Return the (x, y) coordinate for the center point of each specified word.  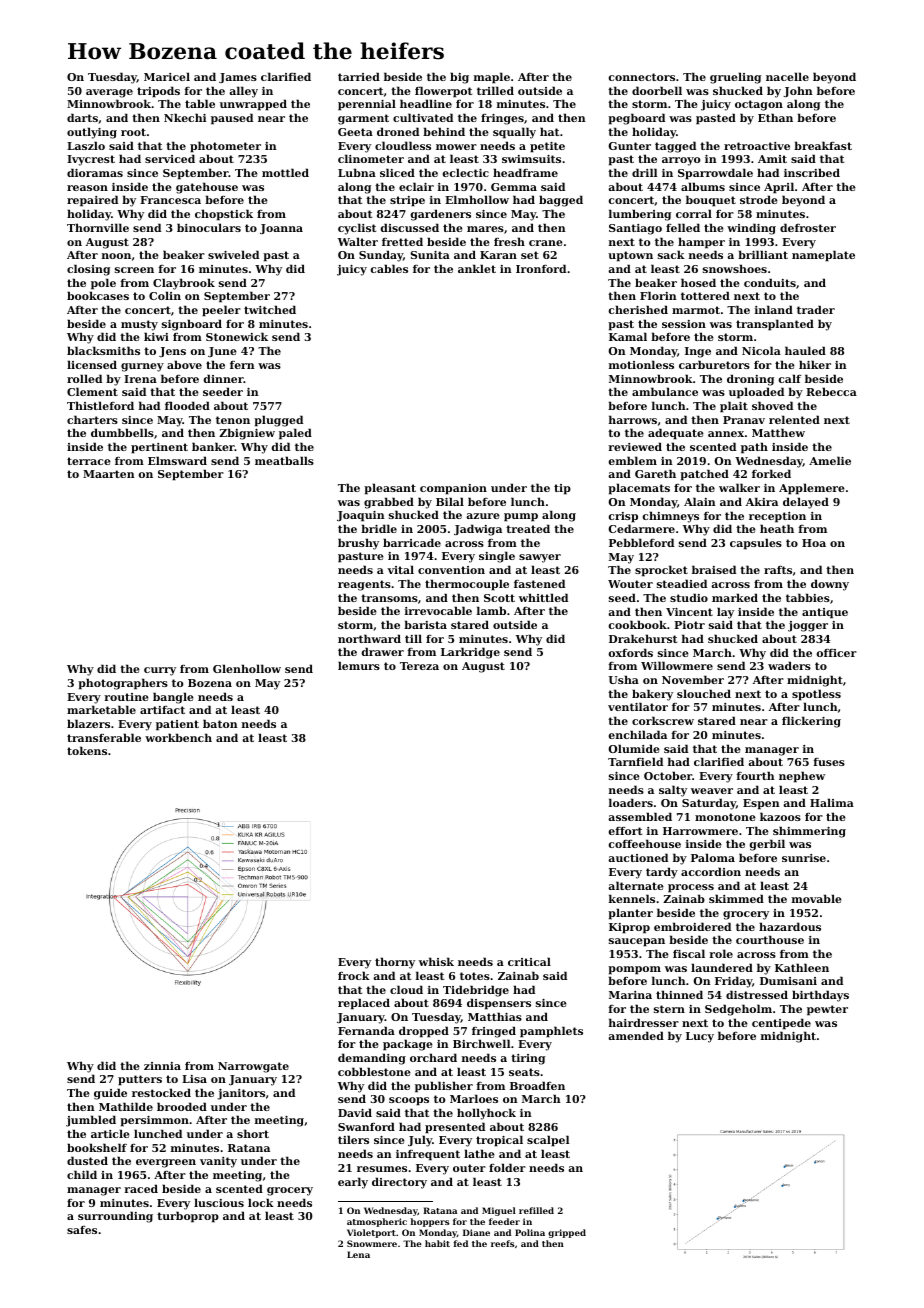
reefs (502, 1243)
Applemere (812, 489)
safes (82, 1230)
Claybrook (184, 284)
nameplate (823, 256)
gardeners (441, 215)
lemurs (359, 665)
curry (160, 671)
